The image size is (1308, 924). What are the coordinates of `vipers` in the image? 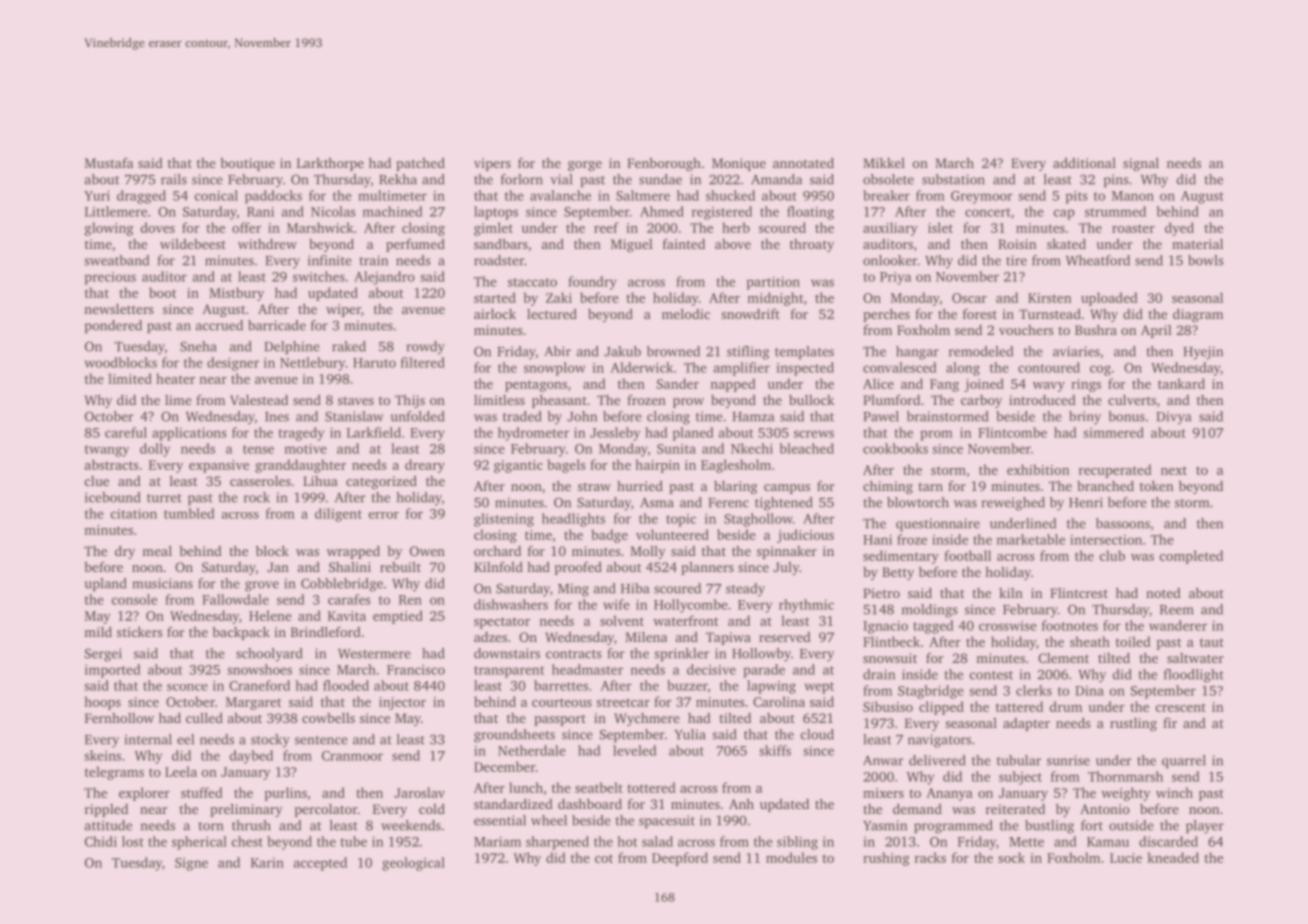 It's located at (492, 164).
